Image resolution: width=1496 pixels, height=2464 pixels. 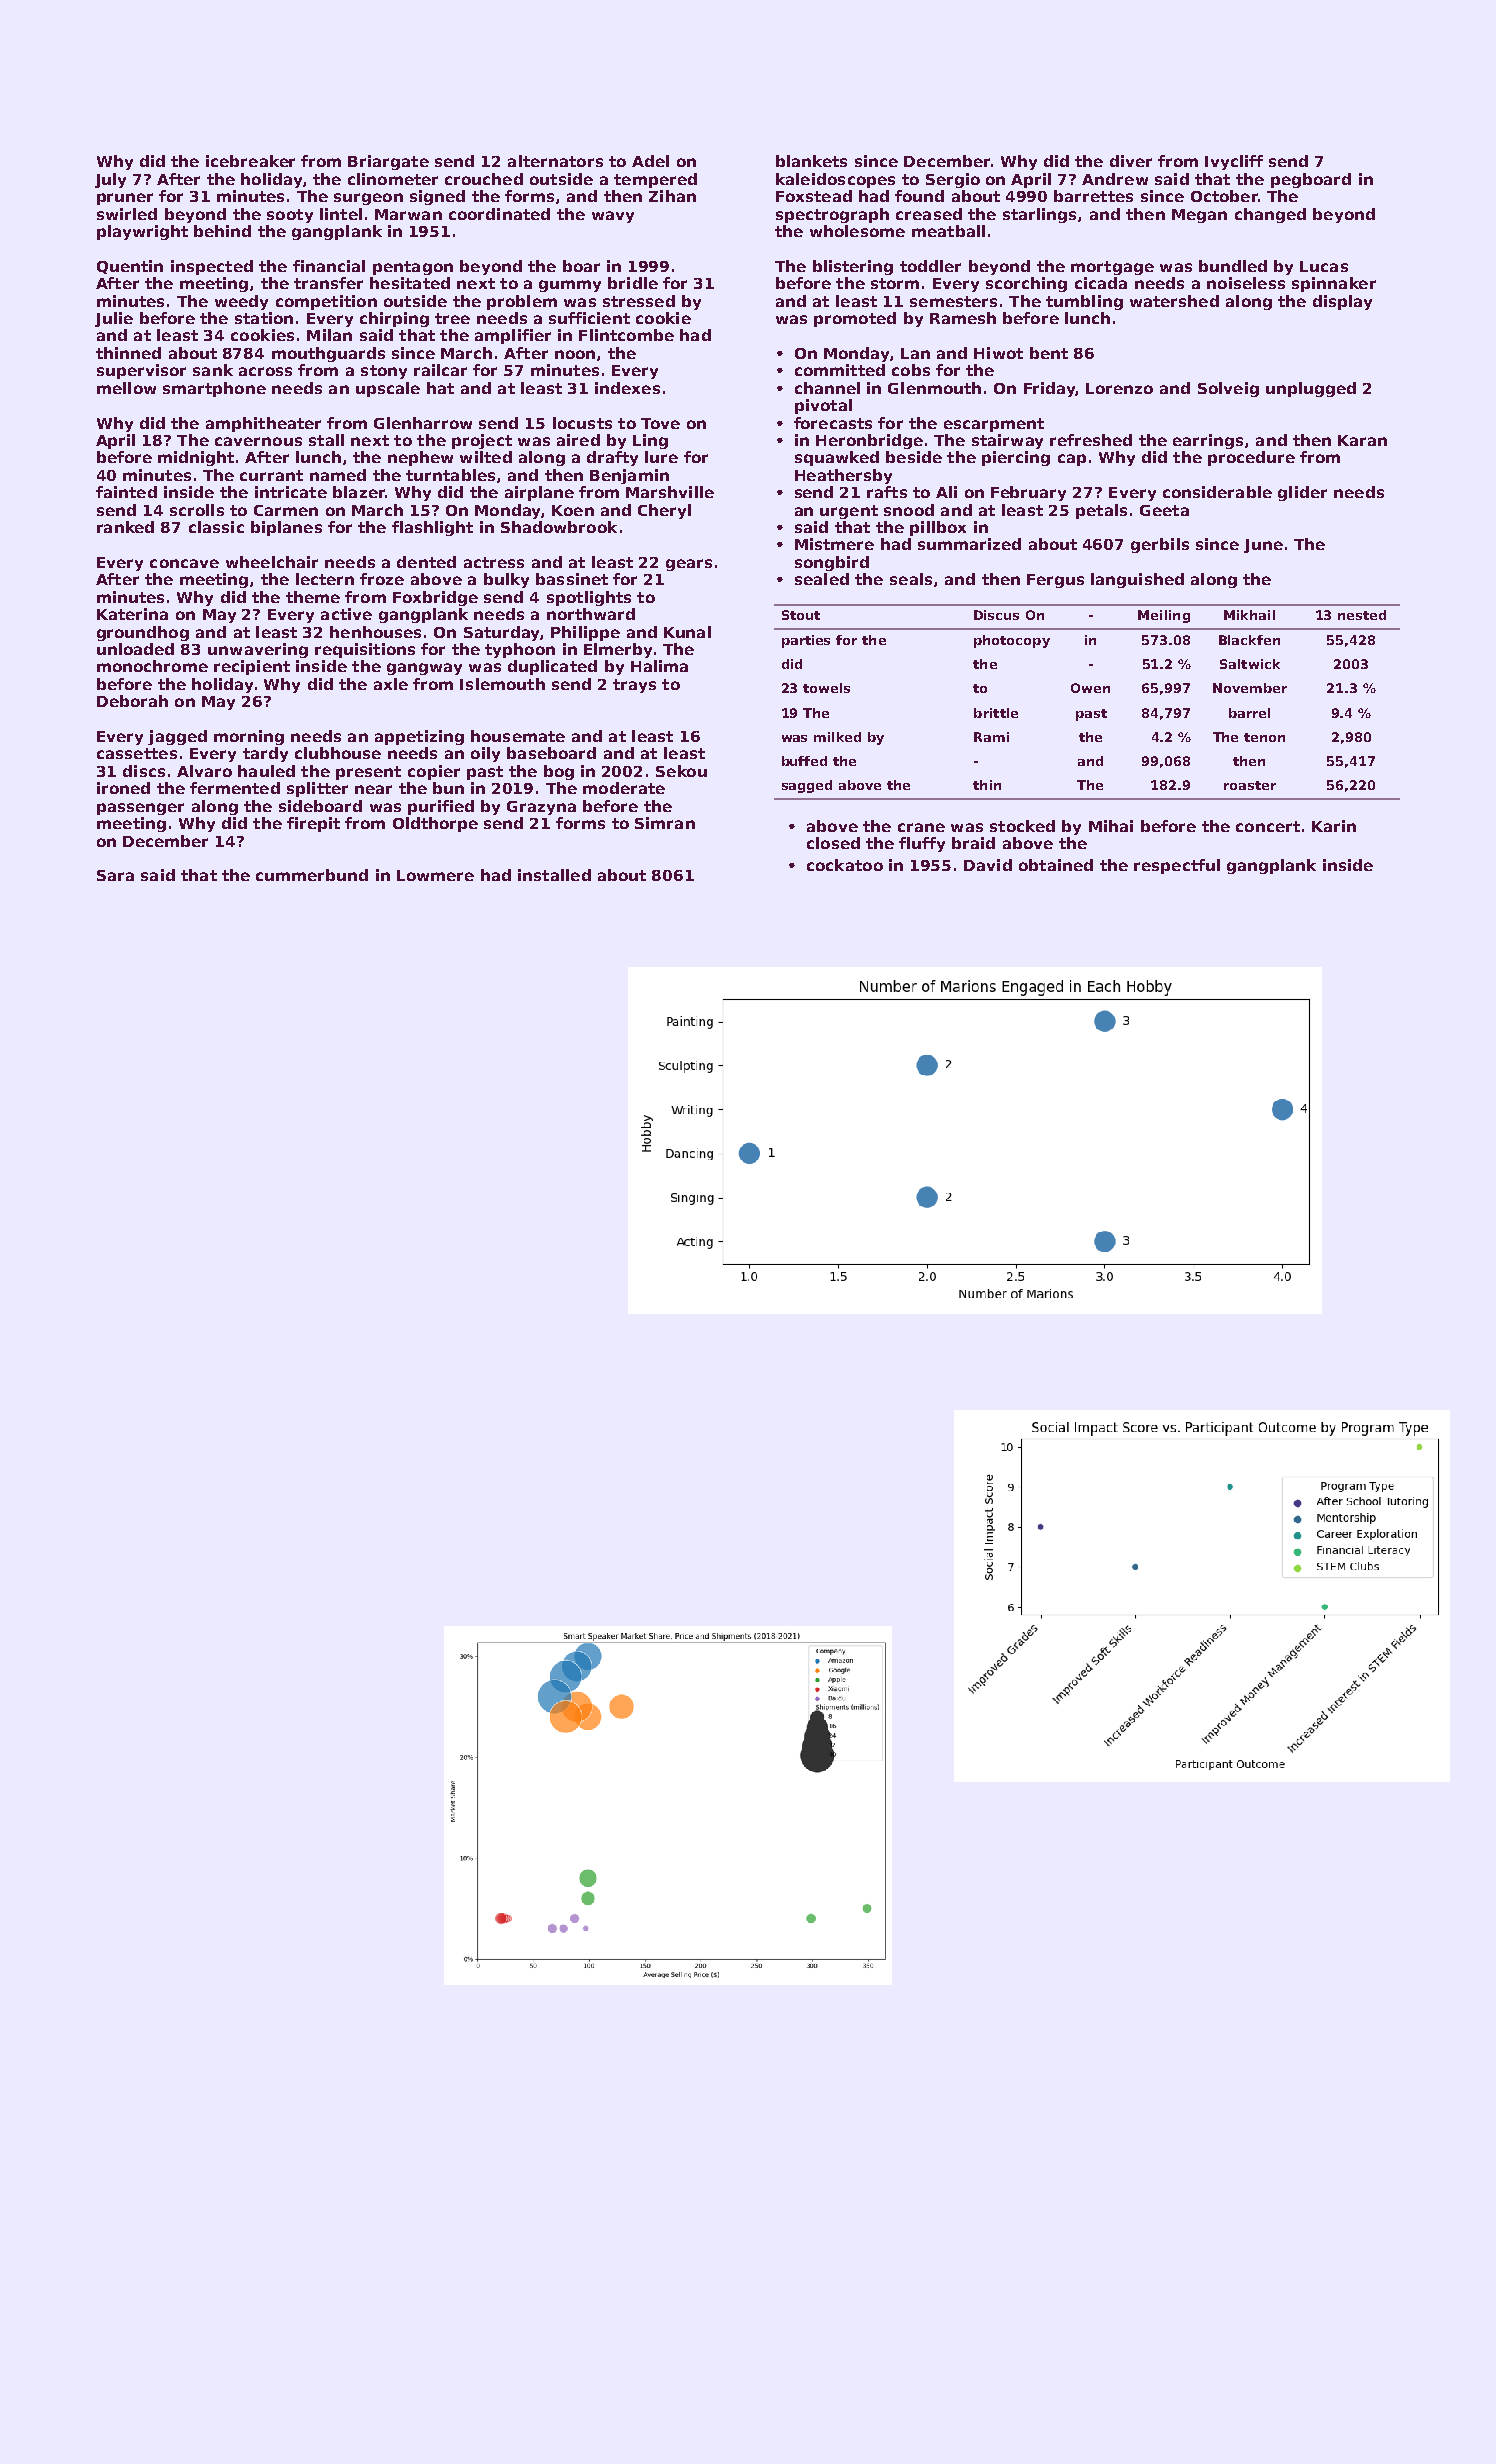 What do you see at coordinates (1131, 161) in the document?
I see `diver` at bounding box center [1131, 161].
